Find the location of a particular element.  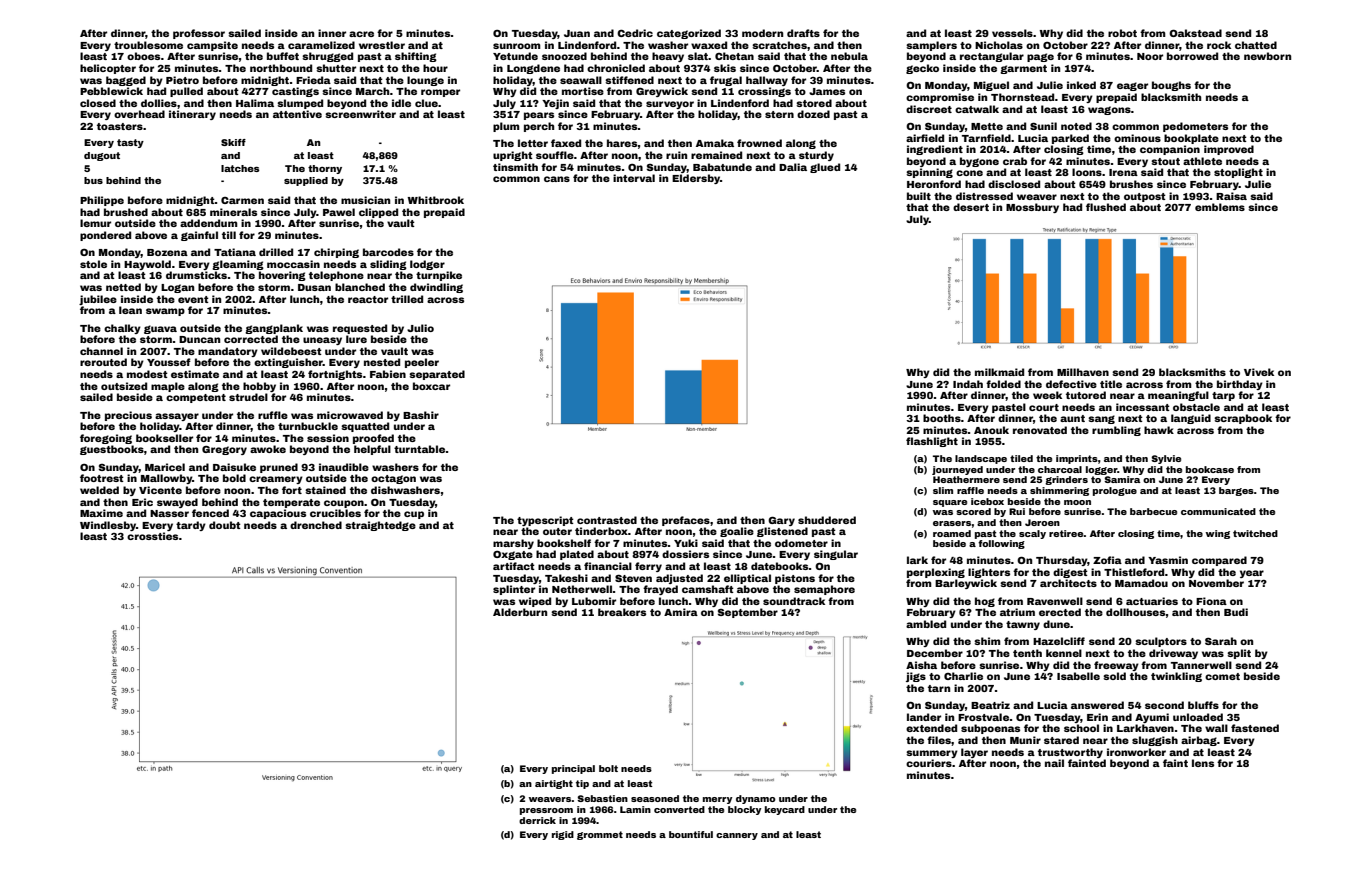

page is located at coordinates (1040, 57).
